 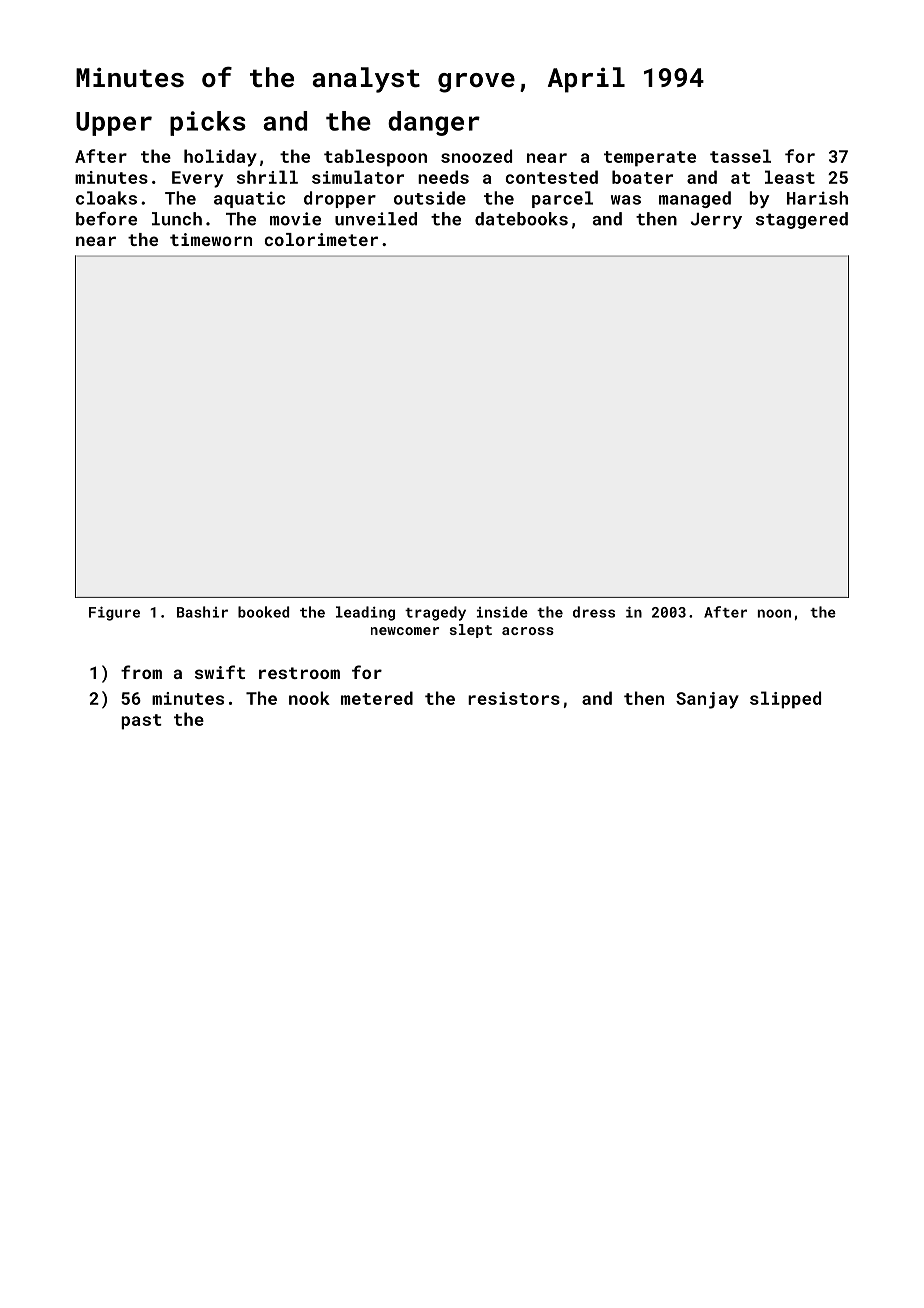 What do you see at coordinates (514, 698) in the image?
I see `resistors` at bounding box center [514, 698].
